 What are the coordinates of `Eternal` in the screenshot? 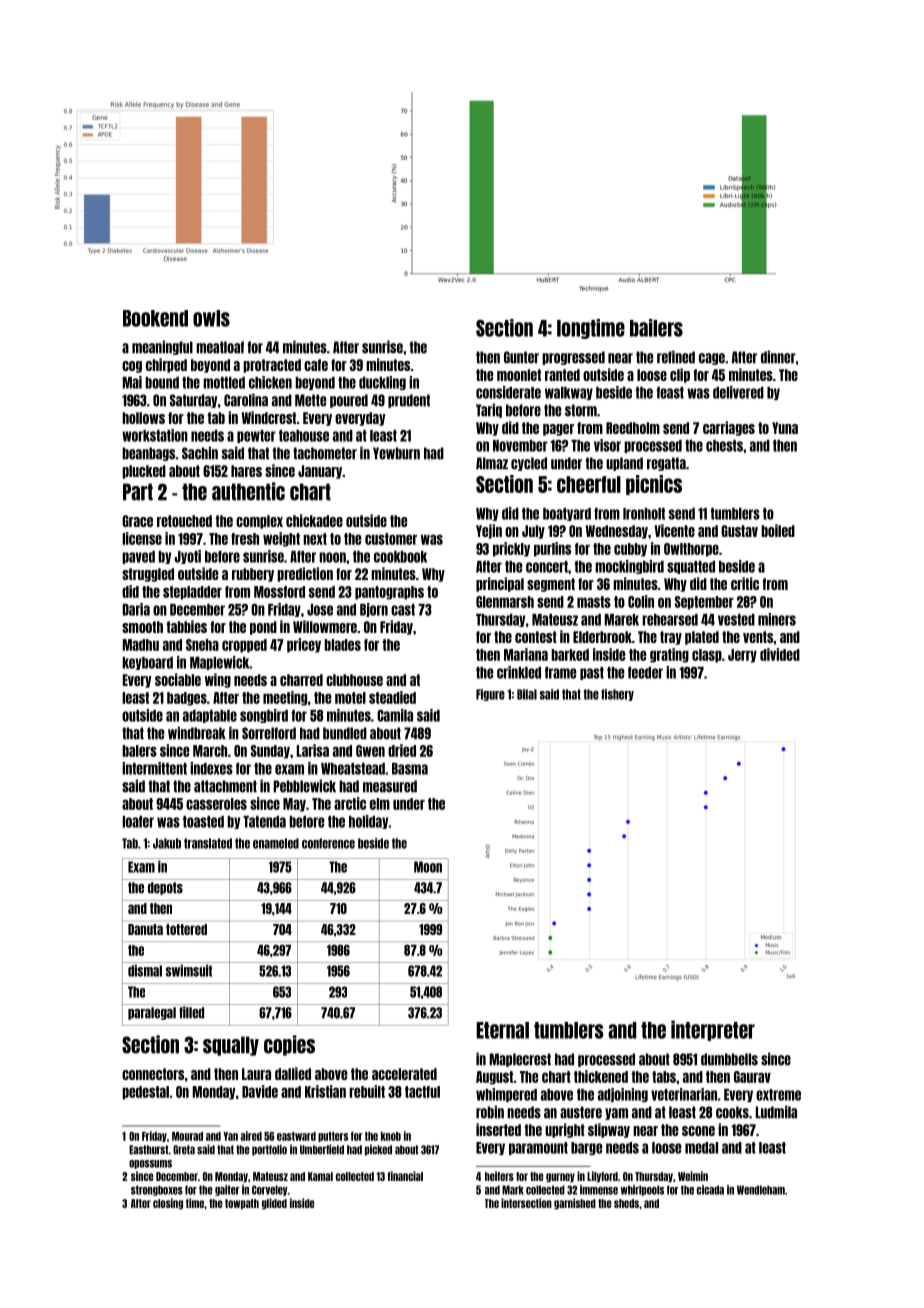 It's located at (502, 1030).
